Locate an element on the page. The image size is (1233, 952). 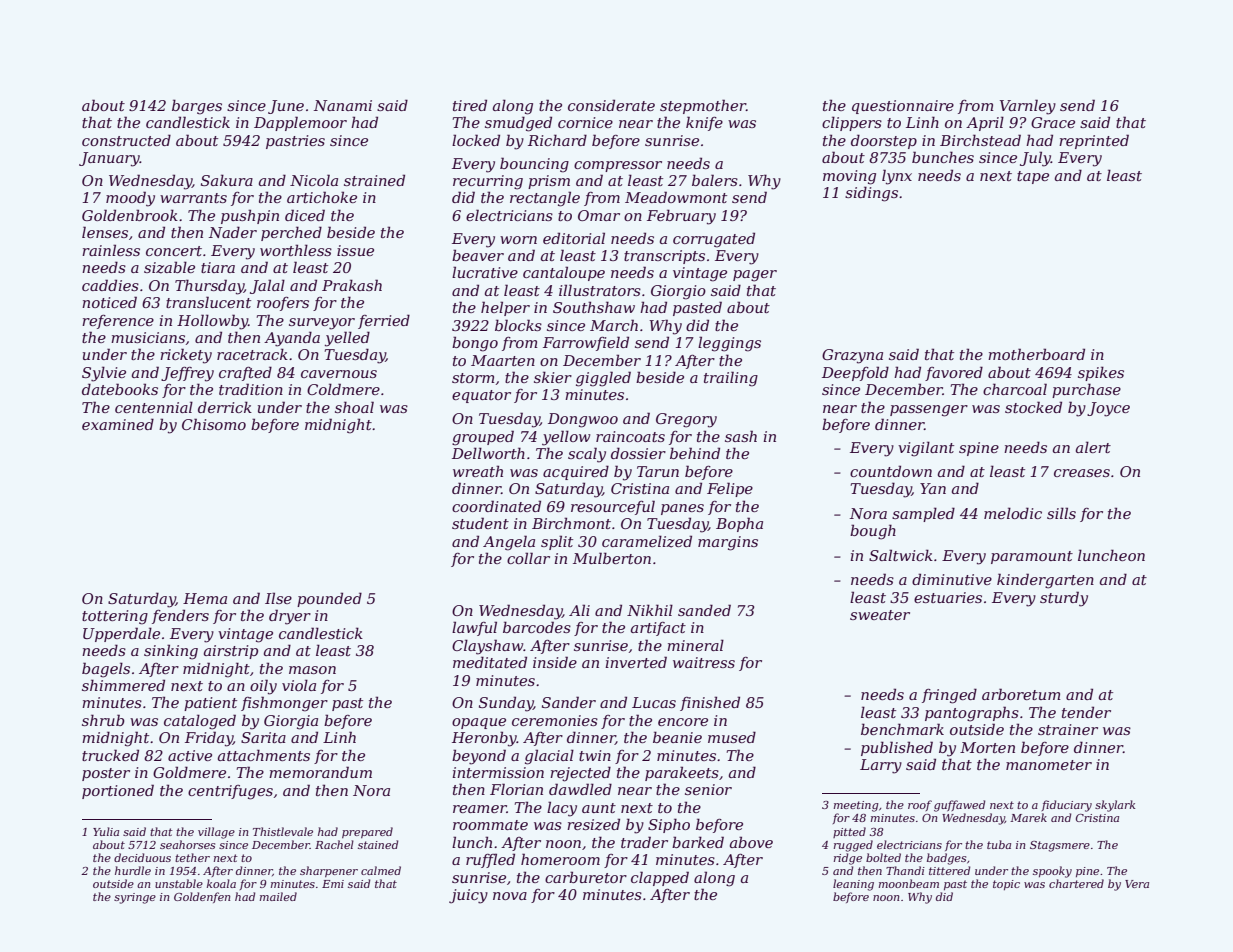
reference is located at coordinates (118, 322).
